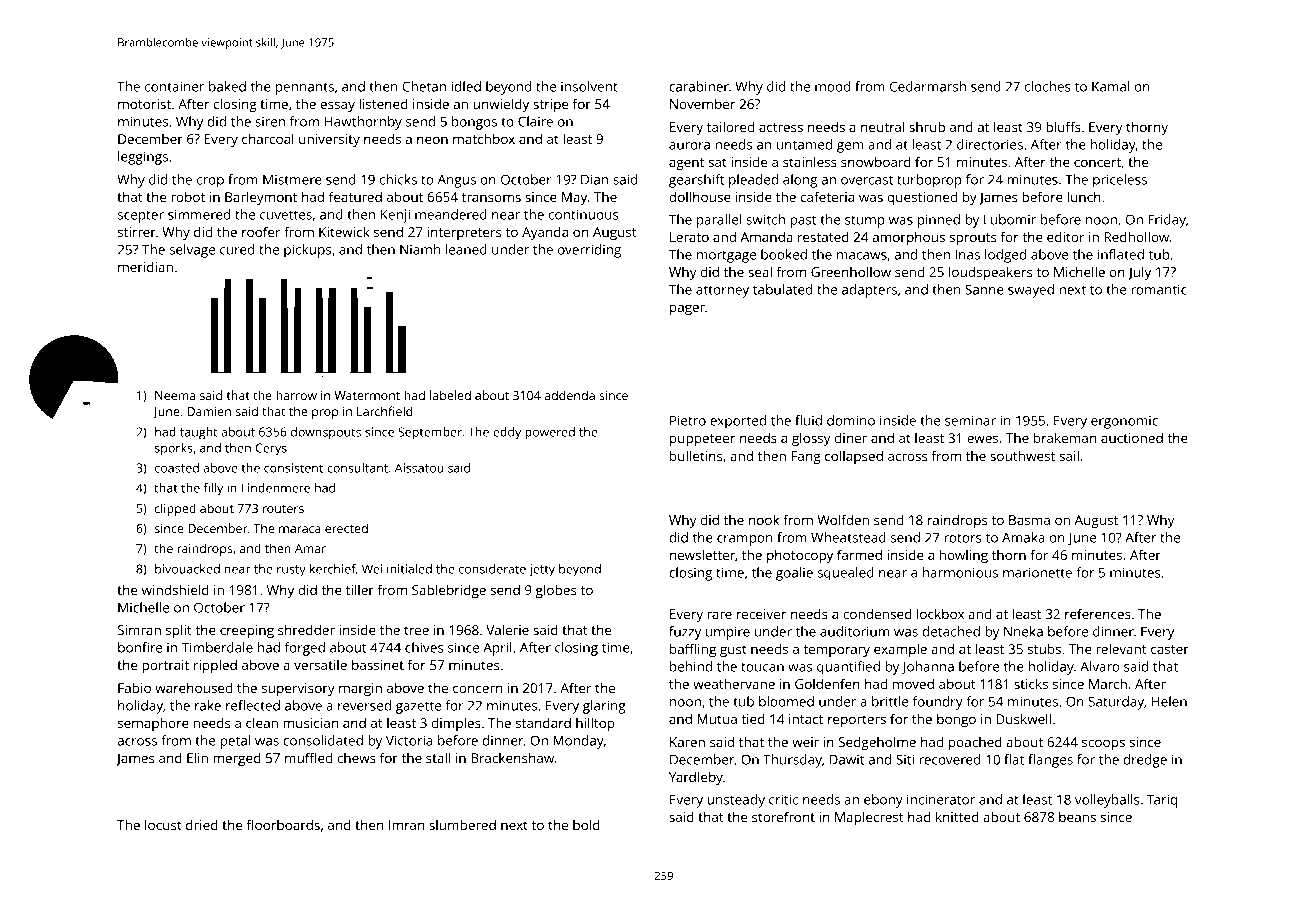  I want to click on neon, so click(432, 140).
